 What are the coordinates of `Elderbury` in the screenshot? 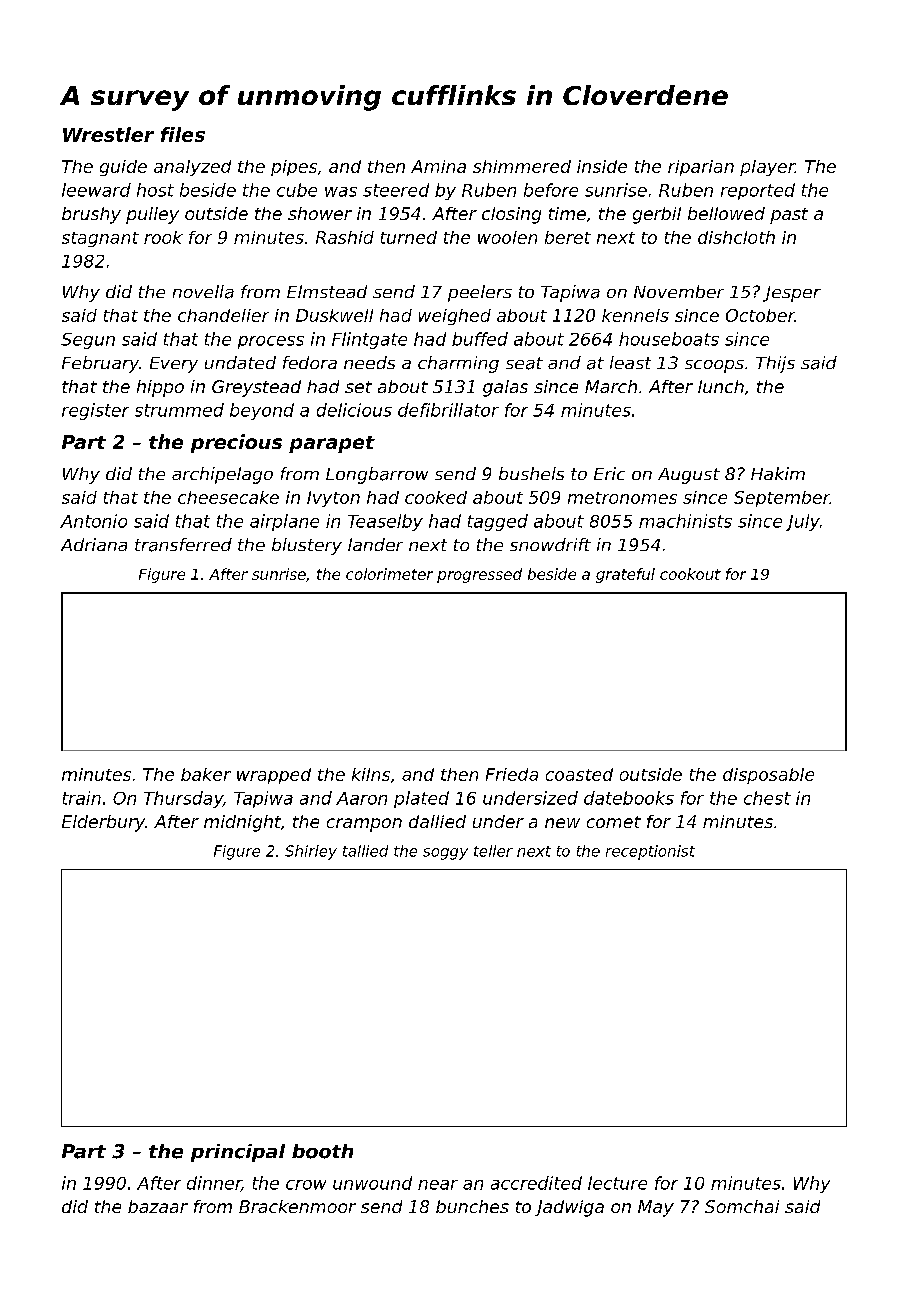 It's located at (103, 823).
